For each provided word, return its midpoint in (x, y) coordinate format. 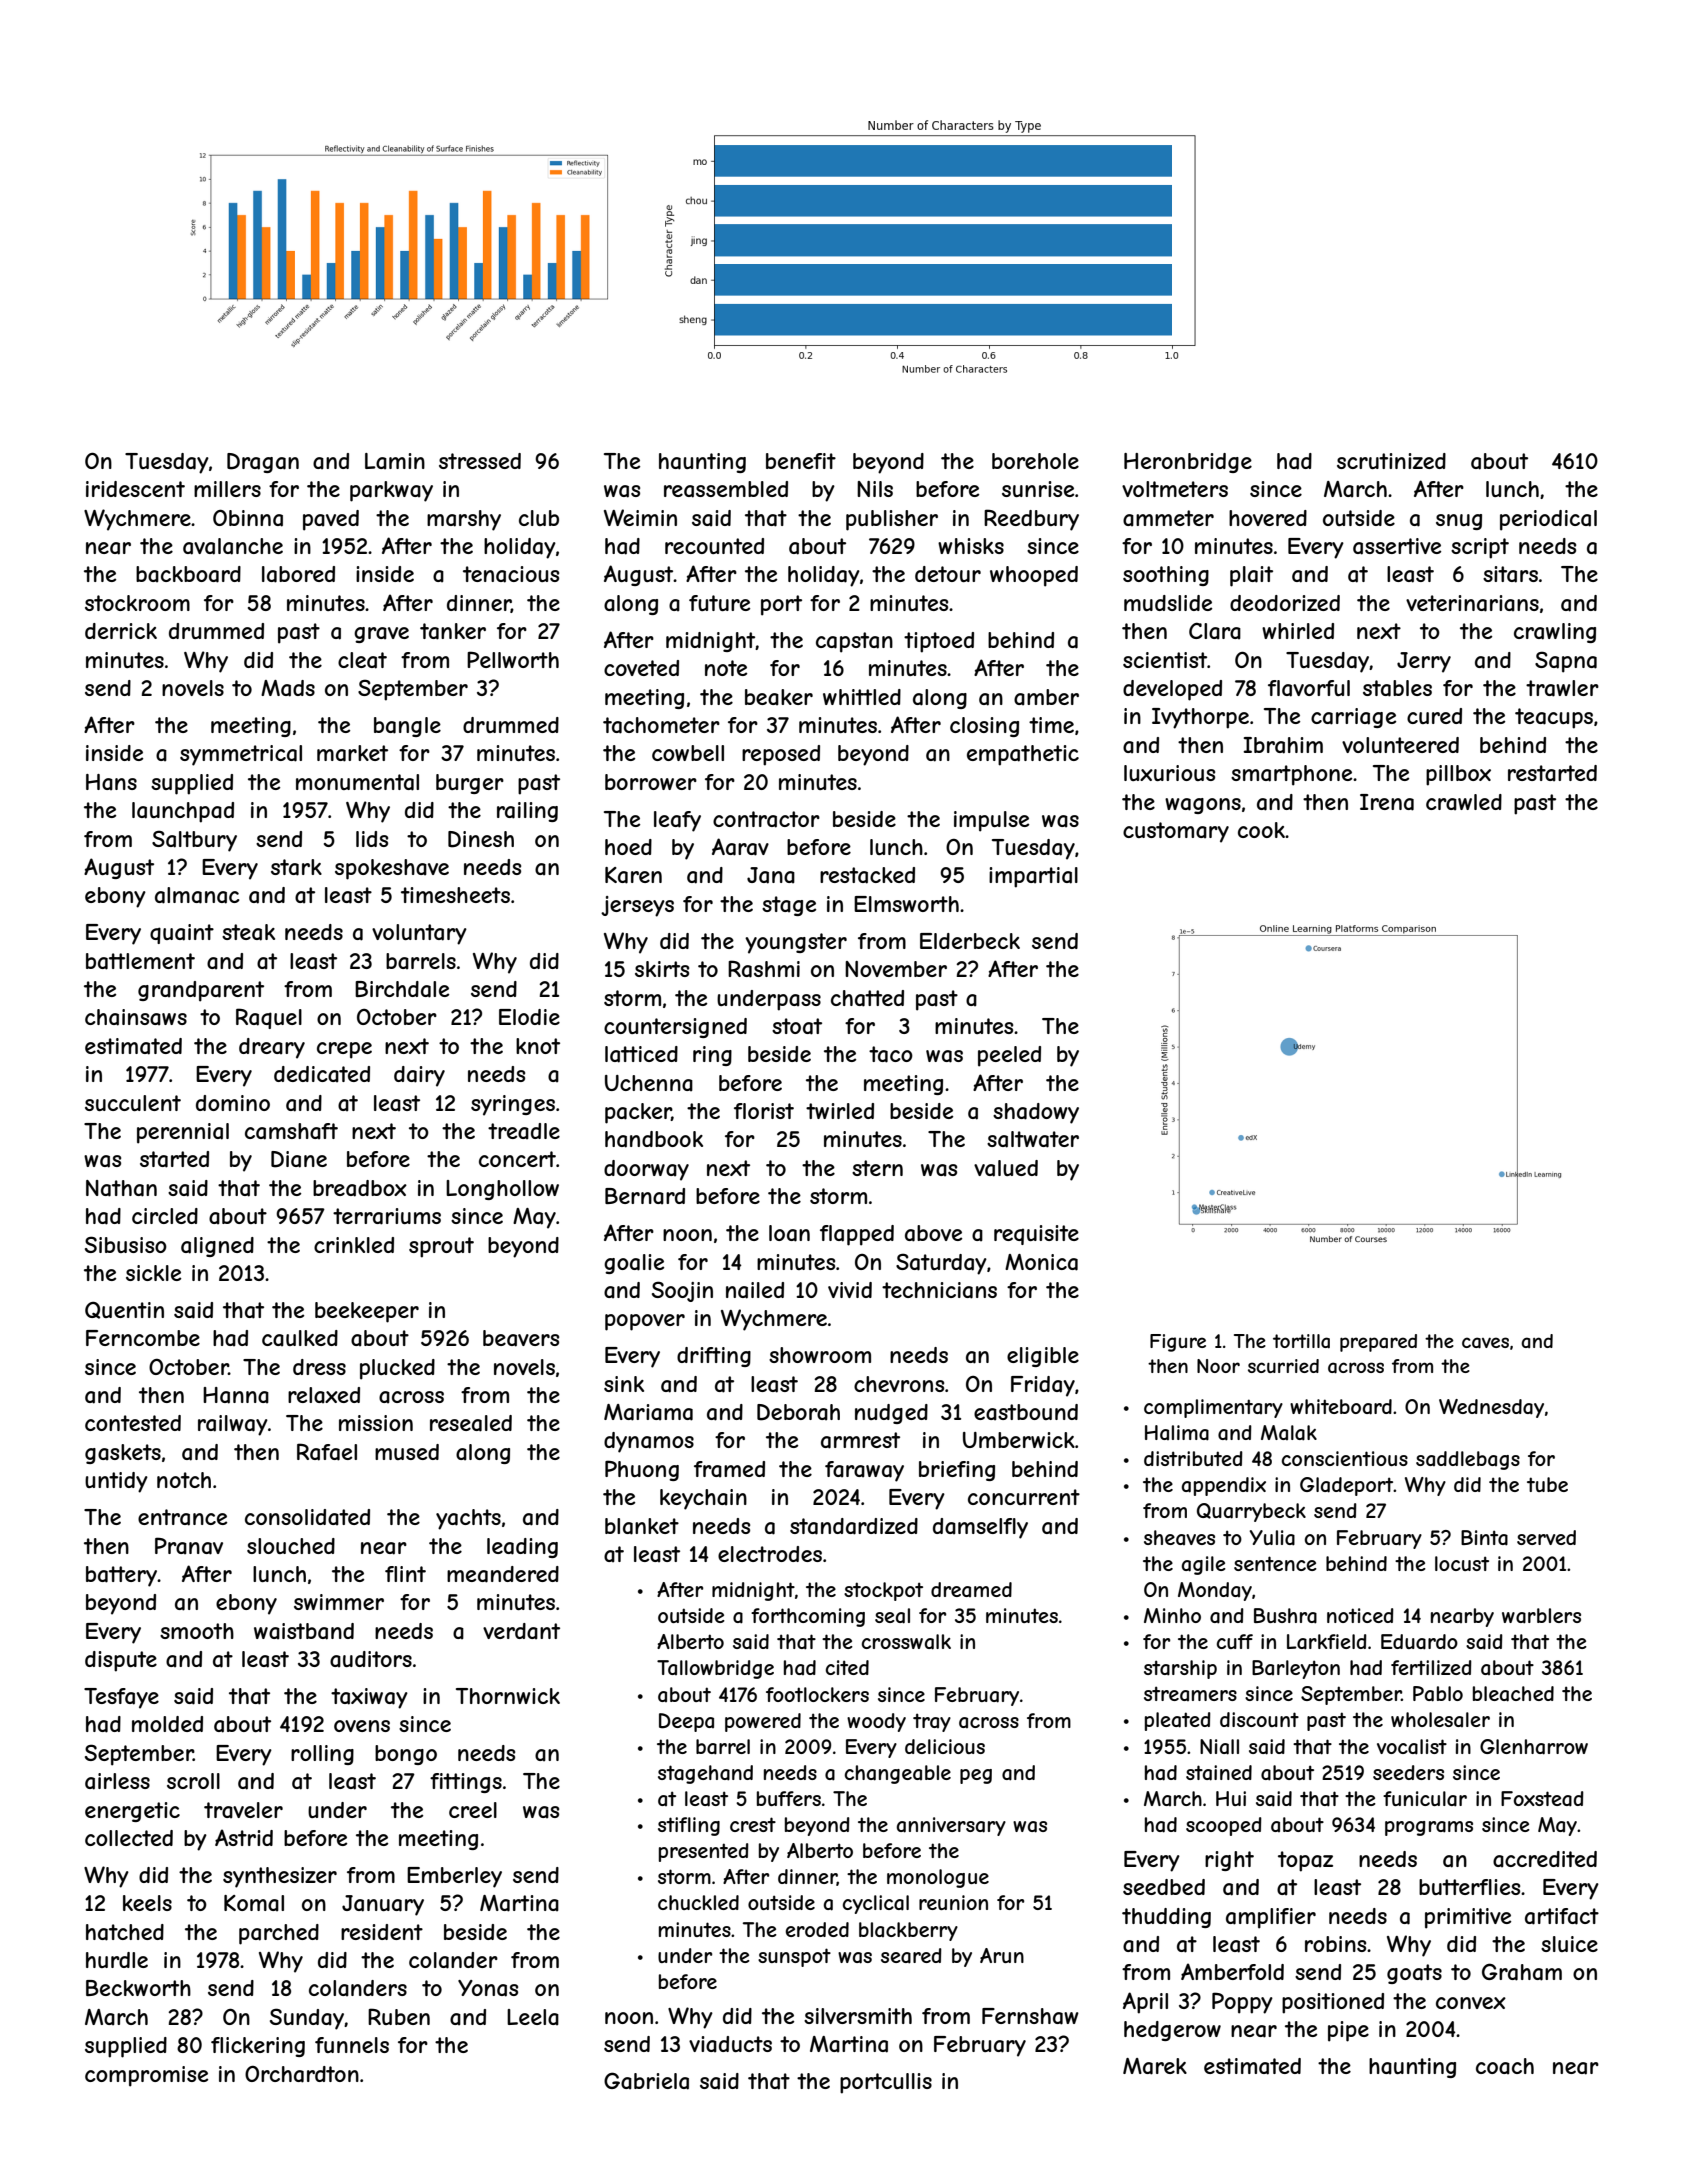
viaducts (730, 2044)
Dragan (263, 463)
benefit (801, 461)
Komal (254, 1903)
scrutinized (1391, 461)
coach (1505, 2066)
